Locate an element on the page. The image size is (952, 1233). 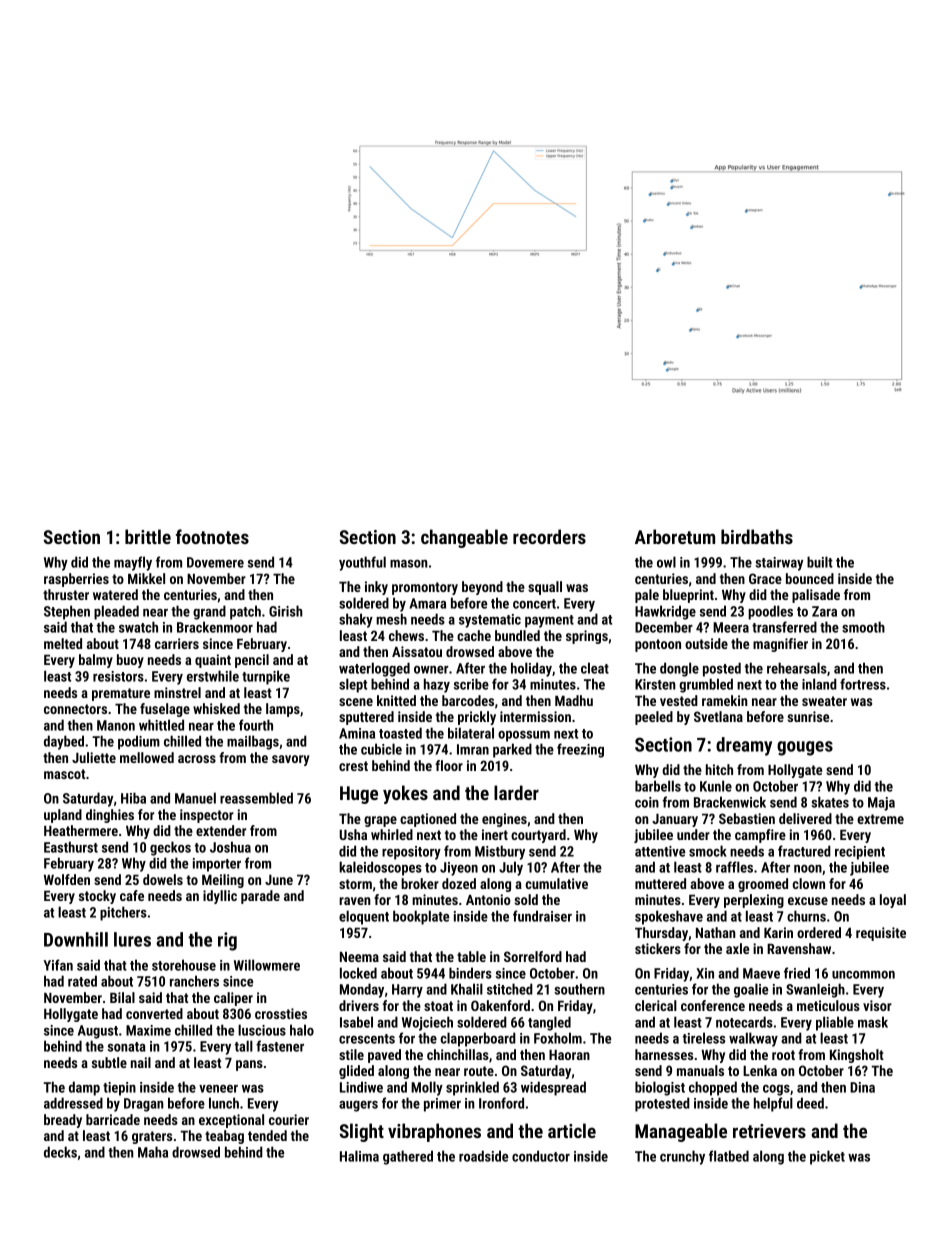
bookplate is located at coordinates (421, 917).
